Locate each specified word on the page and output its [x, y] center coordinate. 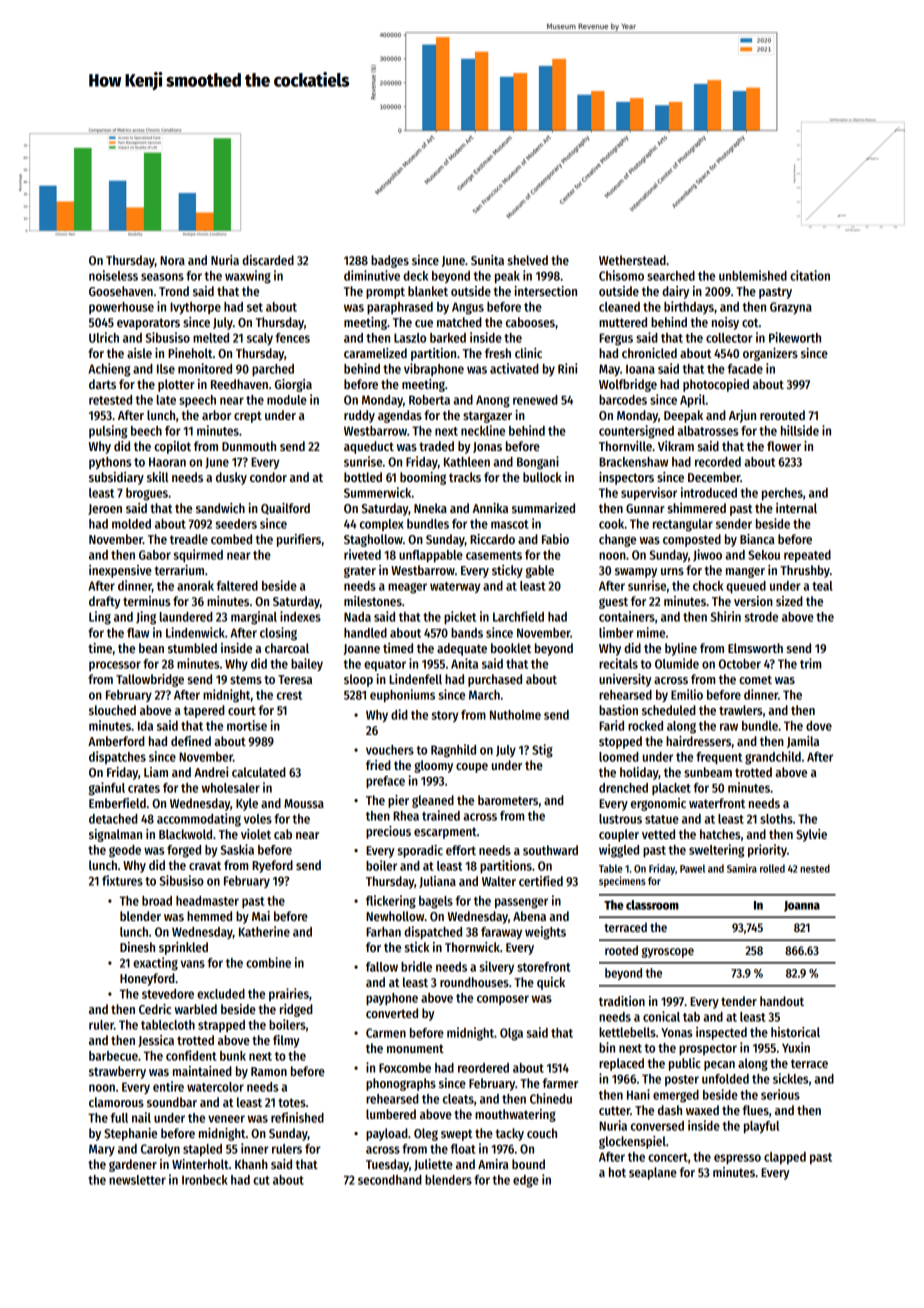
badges [390, 261]
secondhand [390, 1180]
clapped [785, 1158]
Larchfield [518, 616]
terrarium [179, 570]
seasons [162, 277]
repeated [807, 556]
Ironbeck [205, 1180]
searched [671, 276]
